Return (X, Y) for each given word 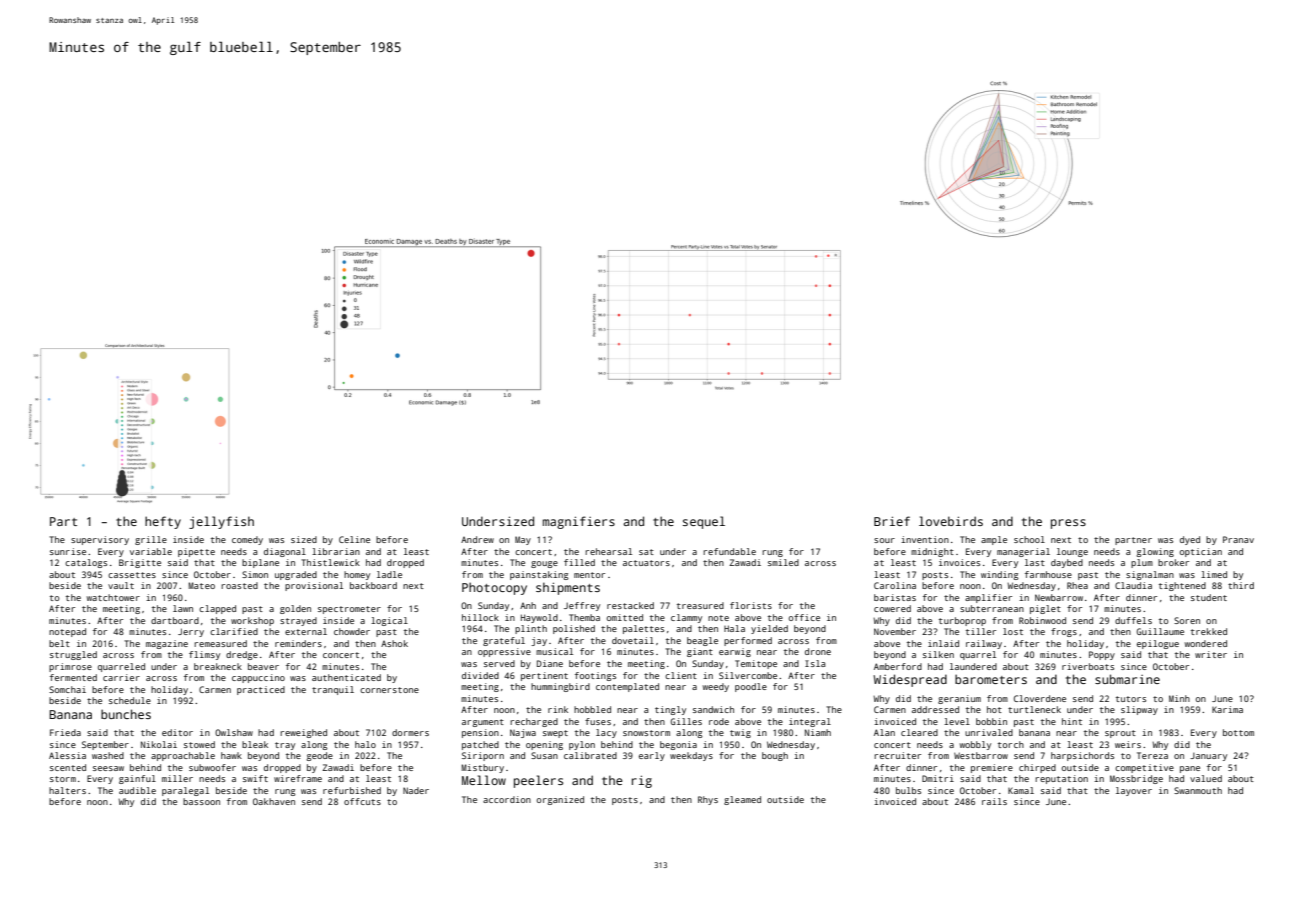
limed (1214, 574)
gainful (137, 779)
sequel (704, 522)
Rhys (708, 800)
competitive (1144, 768)
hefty (163, 522)
